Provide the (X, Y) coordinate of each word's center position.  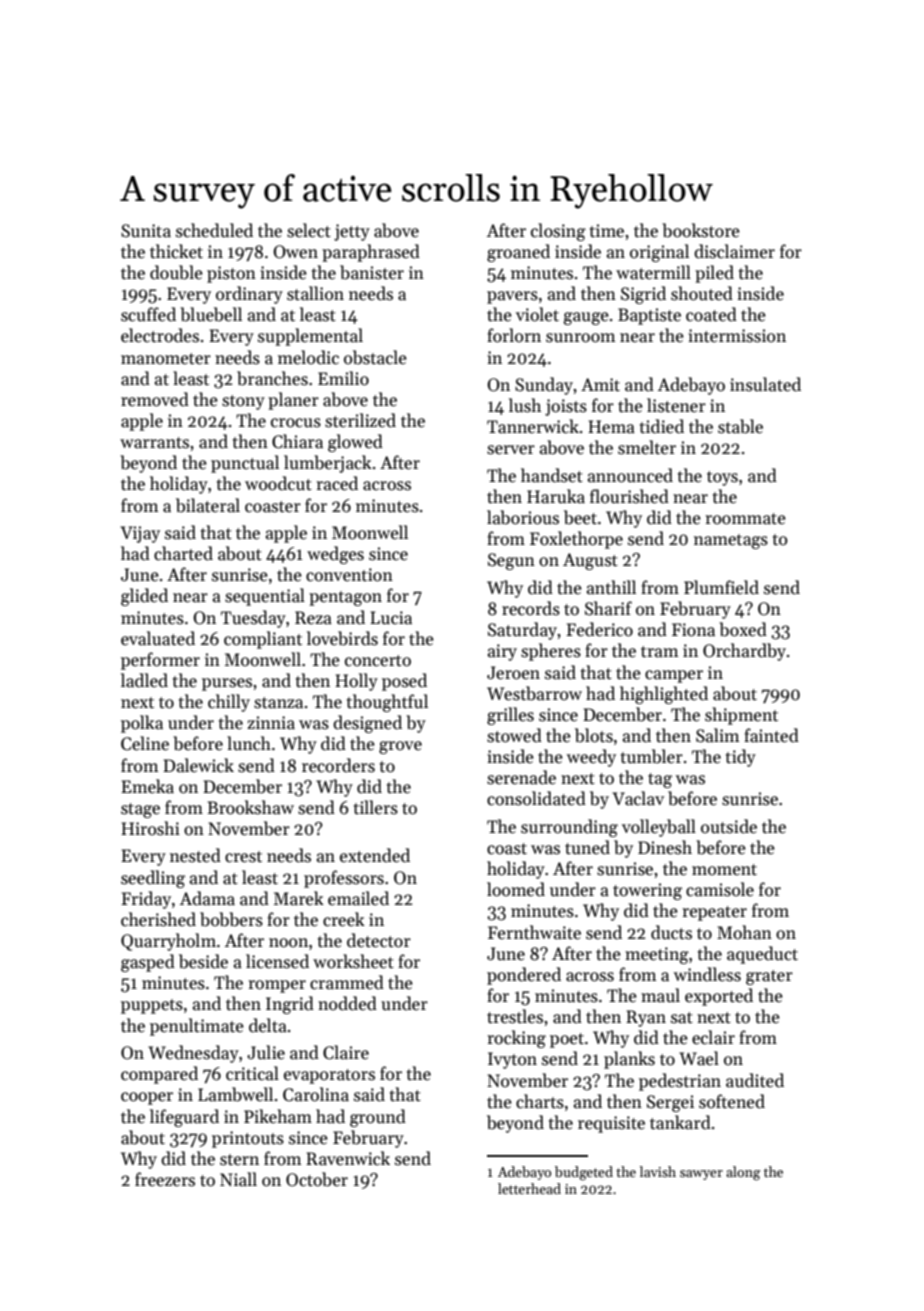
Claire (346, 1052)
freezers (165, 1179)
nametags (731, 541)
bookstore (701, 230)
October (317, 1179)
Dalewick (198, 765)
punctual (245, 464)
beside (203, 961)
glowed (355, 443)
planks (629, 1060)
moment (724, 870)
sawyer (701, 1175)
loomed (516, 889)
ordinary (249, 295)
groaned (518, 253)
